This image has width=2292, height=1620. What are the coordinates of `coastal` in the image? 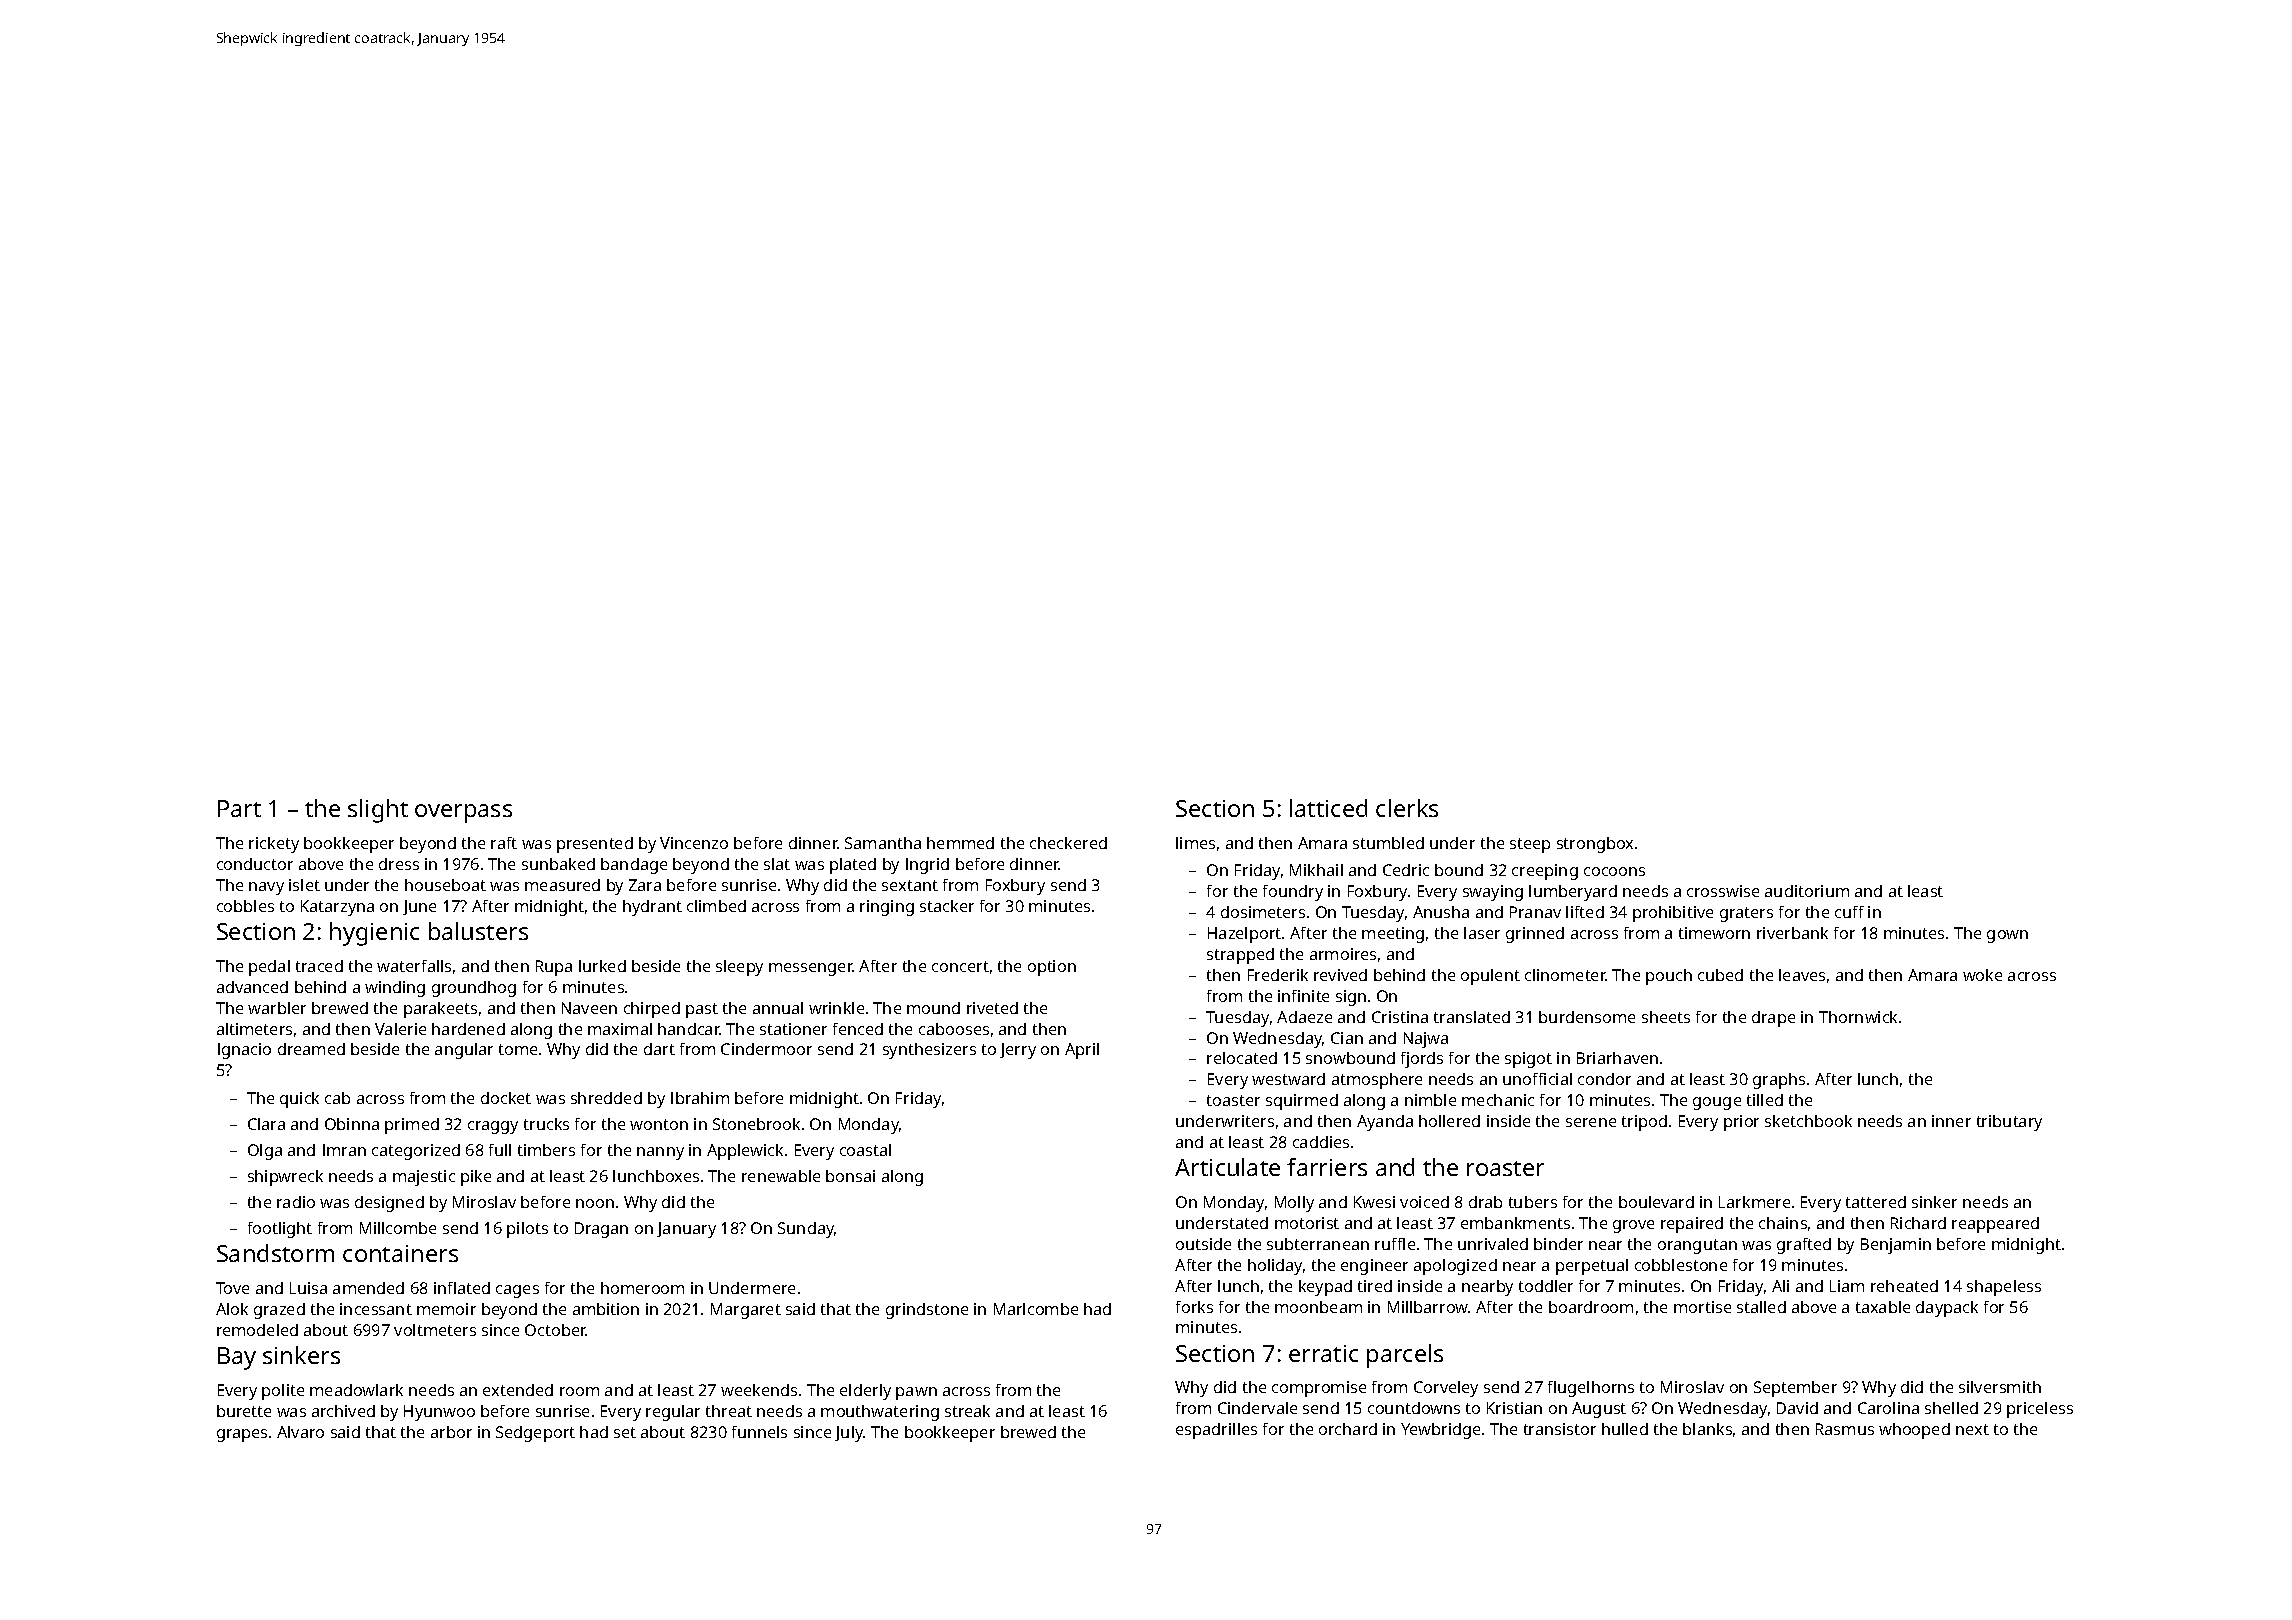 It's located at (865, 1150).
